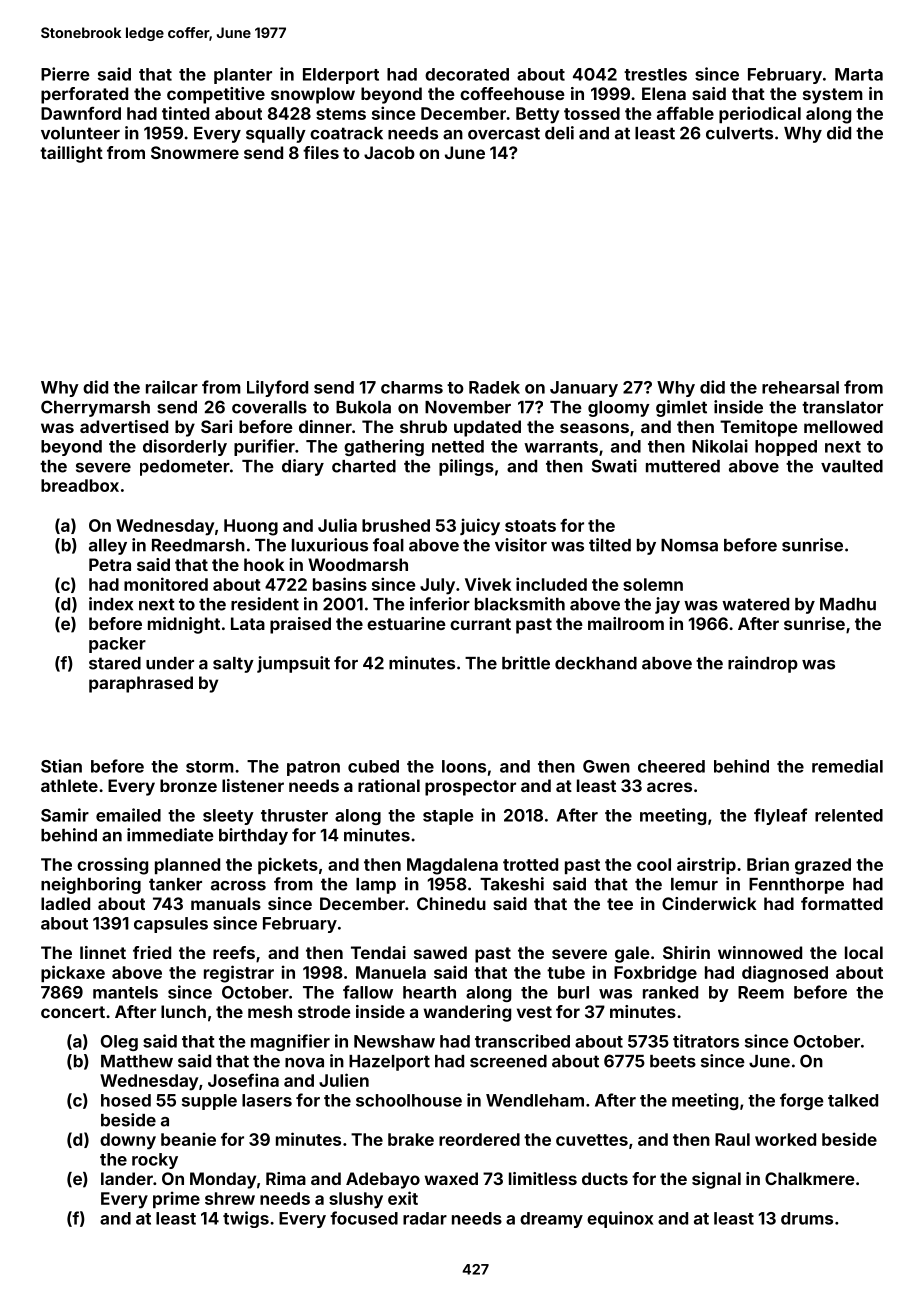  Describe the element at coordinates (364, 1218) in the screenshot. I see `focused` at that location.
